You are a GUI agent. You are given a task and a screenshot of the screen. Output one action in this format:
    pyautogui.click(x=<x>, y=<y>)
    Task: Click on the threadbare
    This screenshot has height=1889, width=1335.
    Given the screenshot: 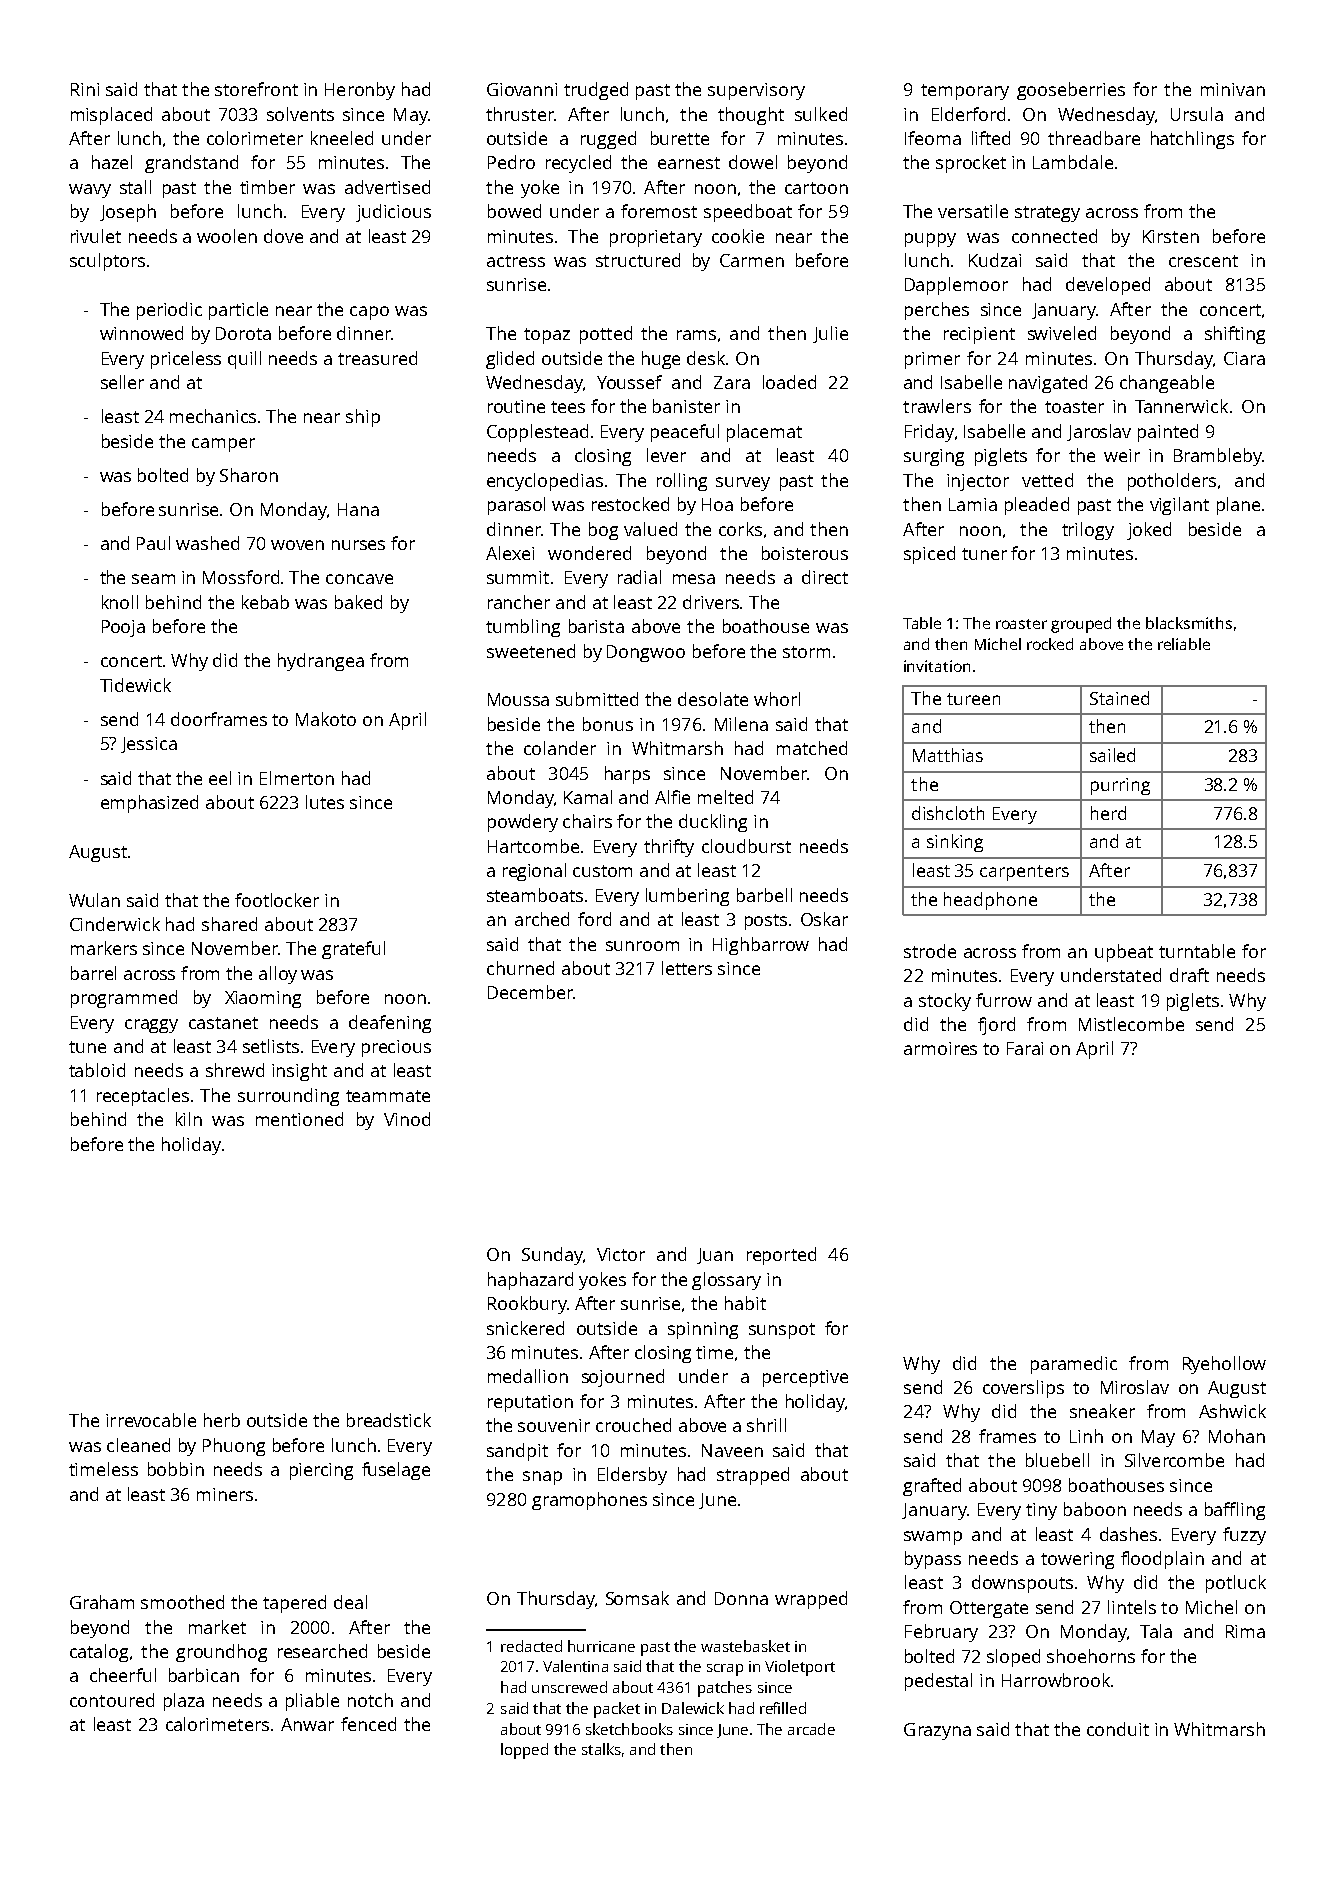 What is the action you would take?
    pyautogui.click(x=1094, y=138)
